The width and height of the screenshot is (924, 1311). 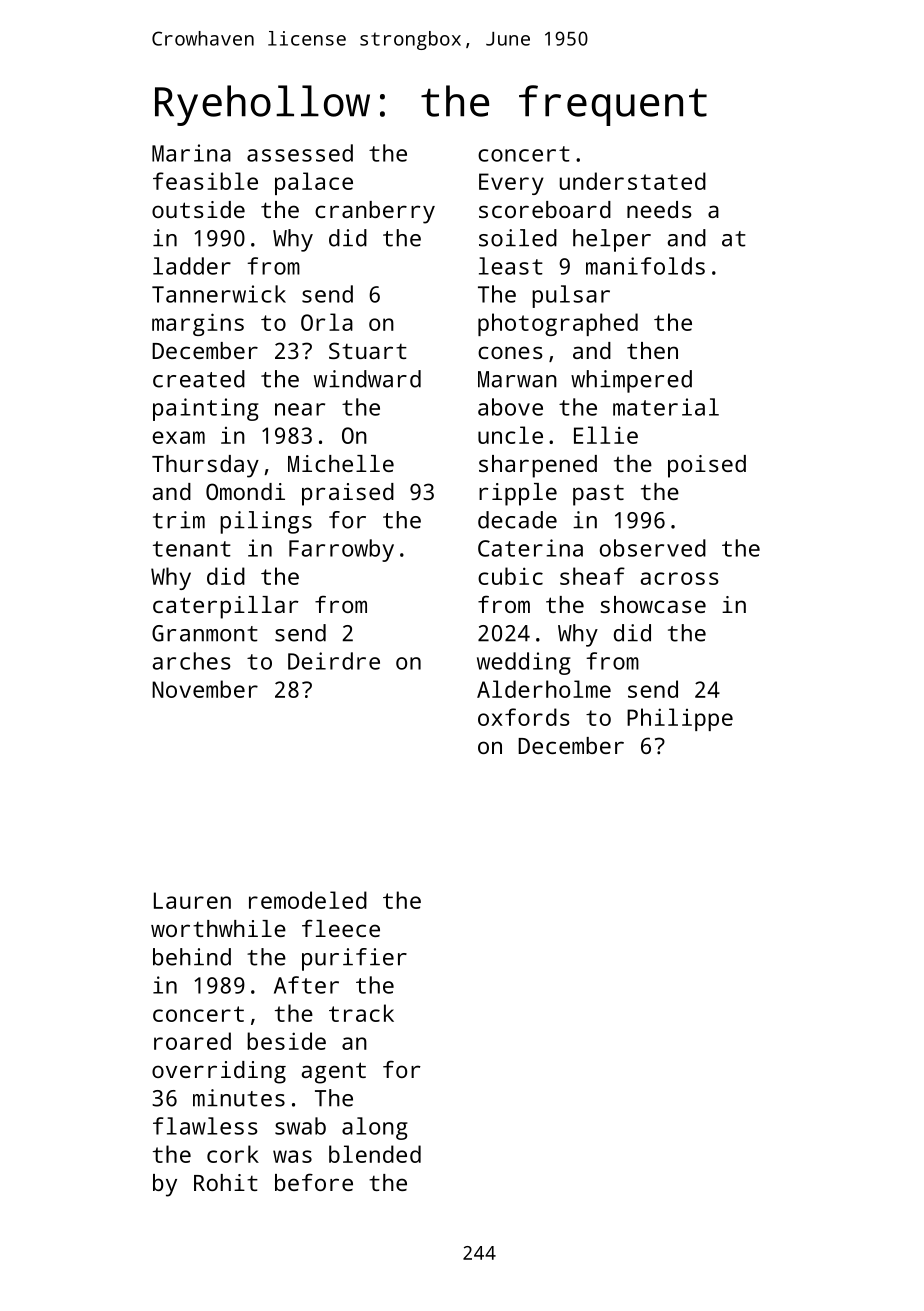 What do you see at coordinates (192, 661) in the screenshot?
I see `arches` at bounding box center [192, 661].
